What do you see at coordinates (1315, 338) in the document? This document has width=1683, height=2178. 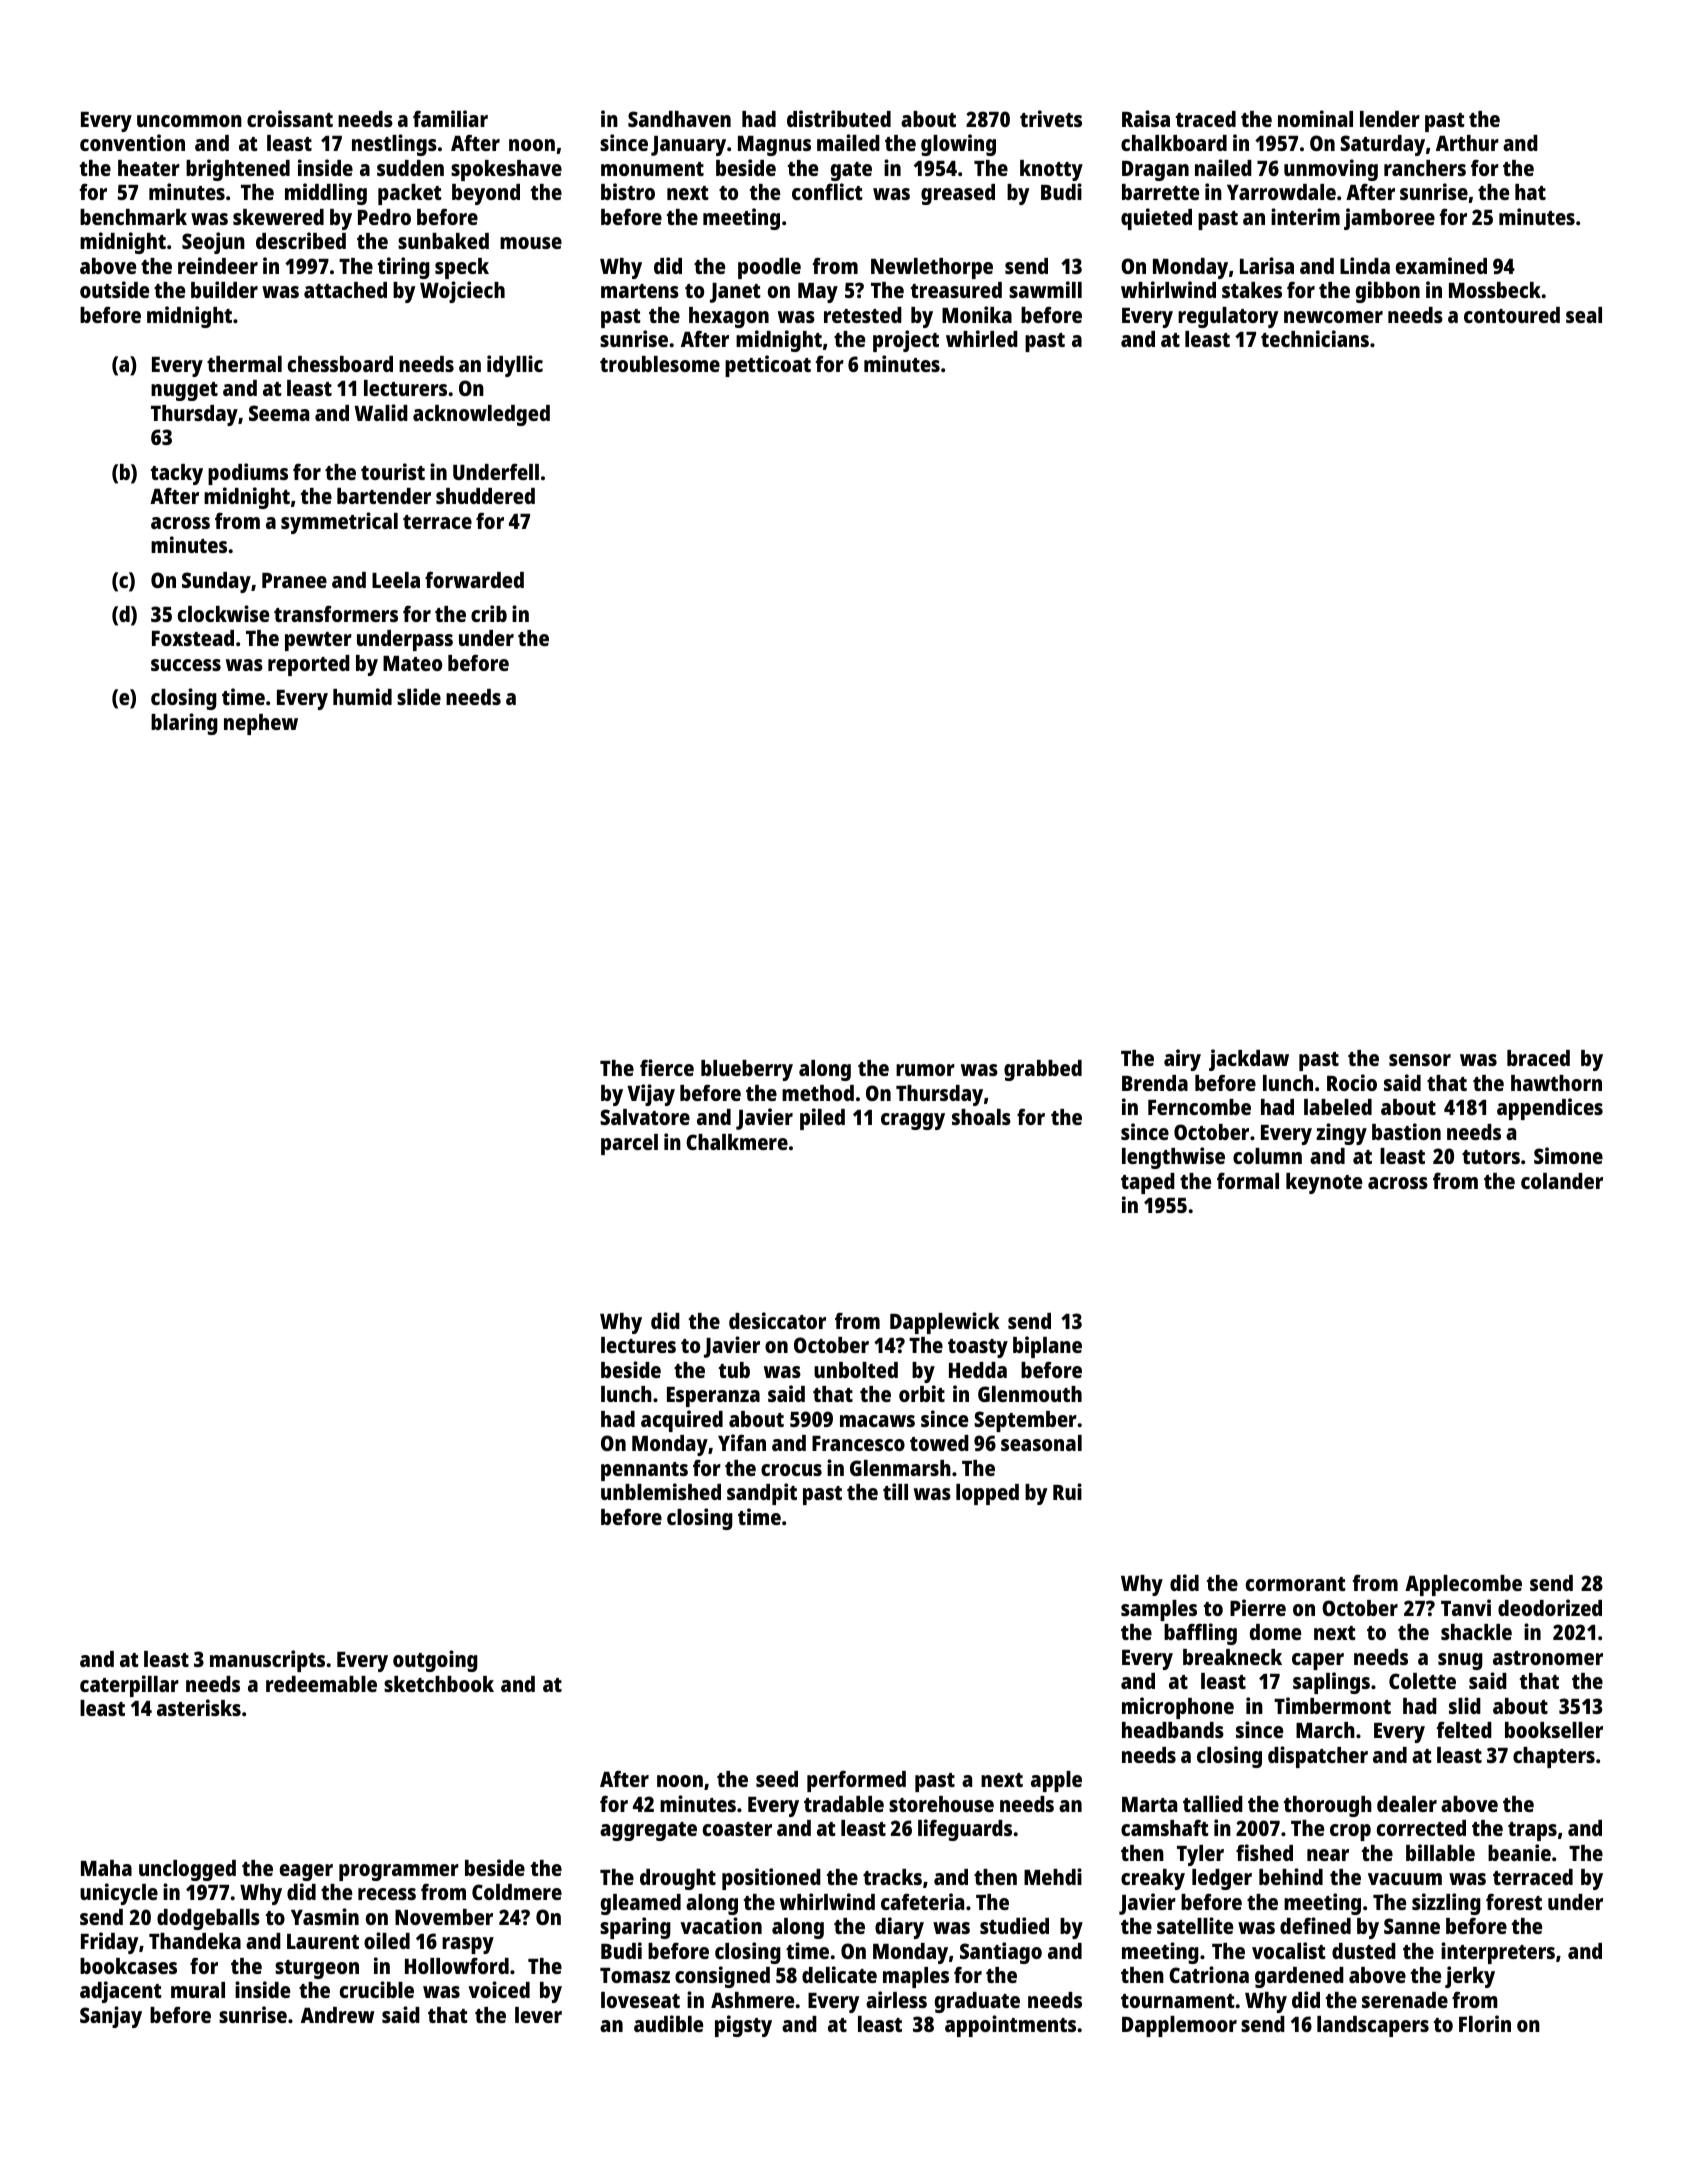 I see `technicians` at bounding box center [1315, 338].
